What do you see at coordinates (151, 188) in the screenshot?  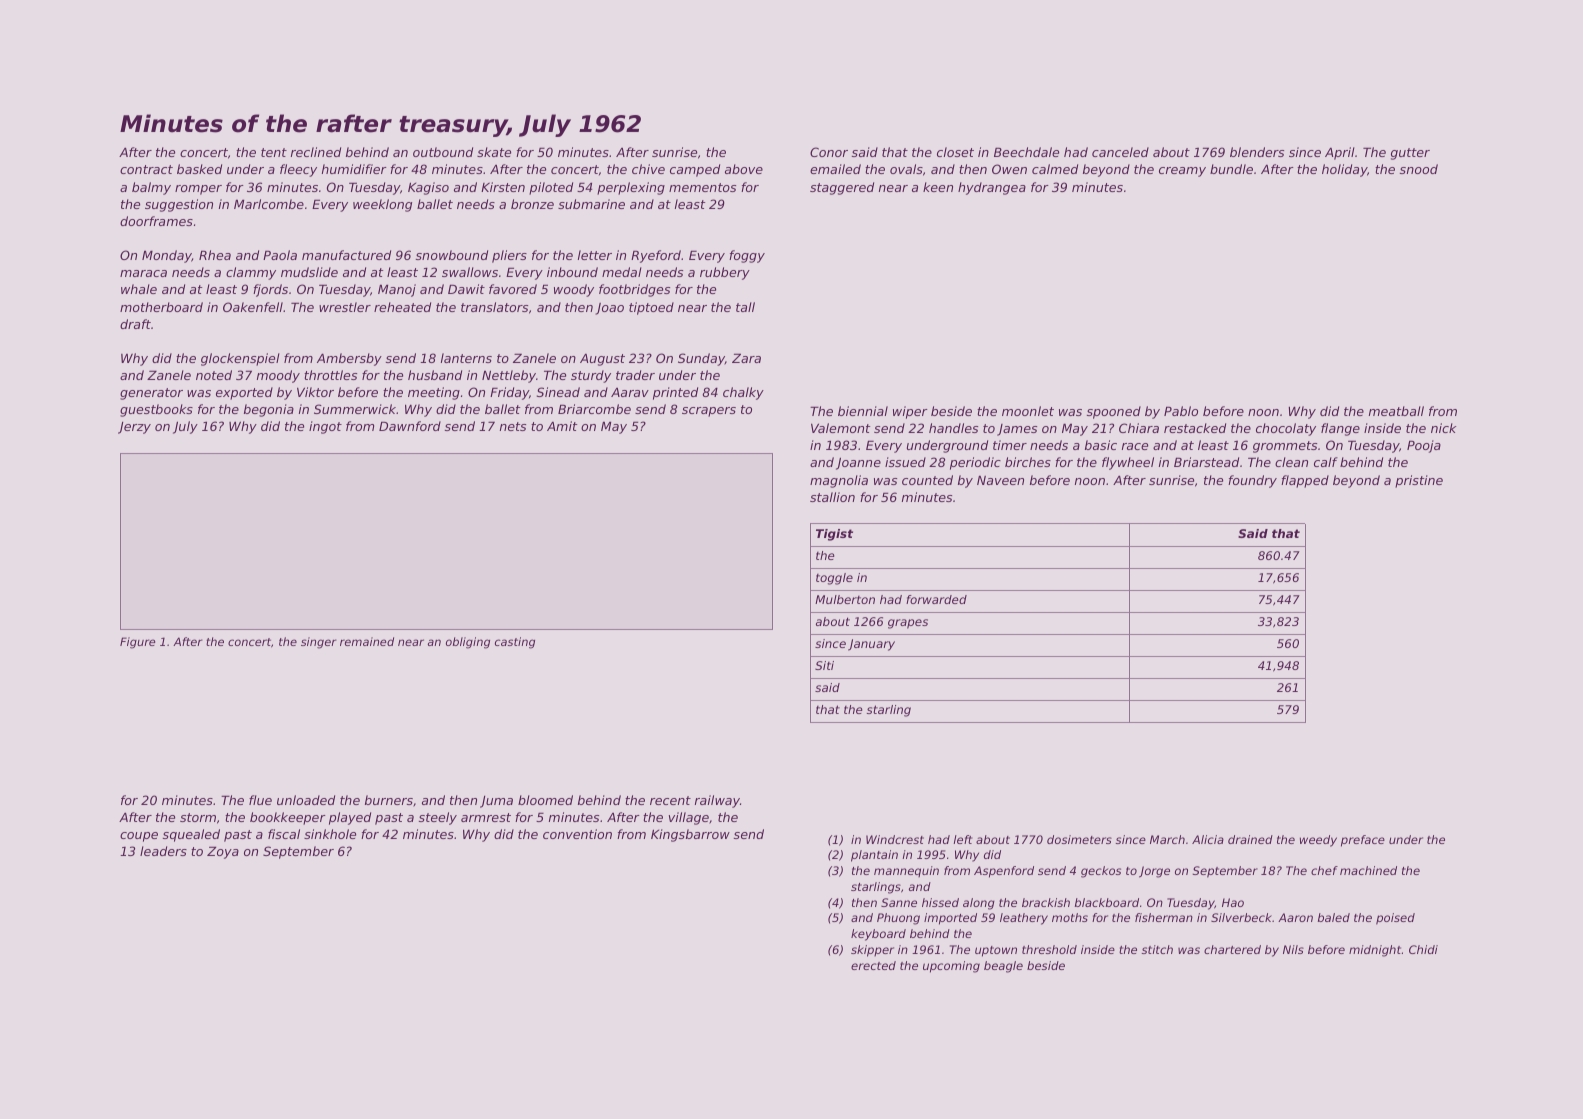 I see `balmy` at bounding box center [151, 188].
